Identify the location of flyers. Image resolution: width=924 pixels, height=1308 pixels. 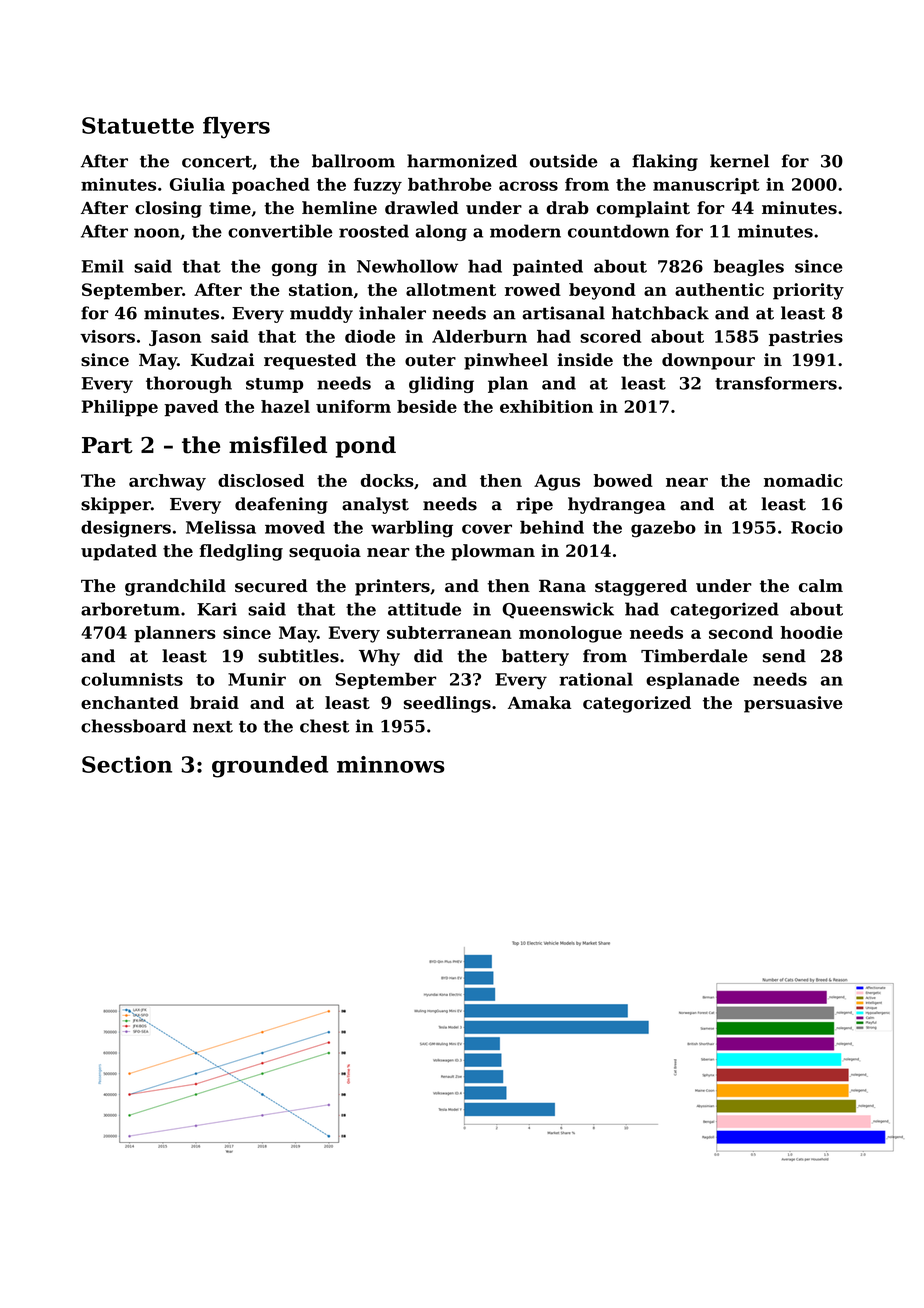
(236, 128).
